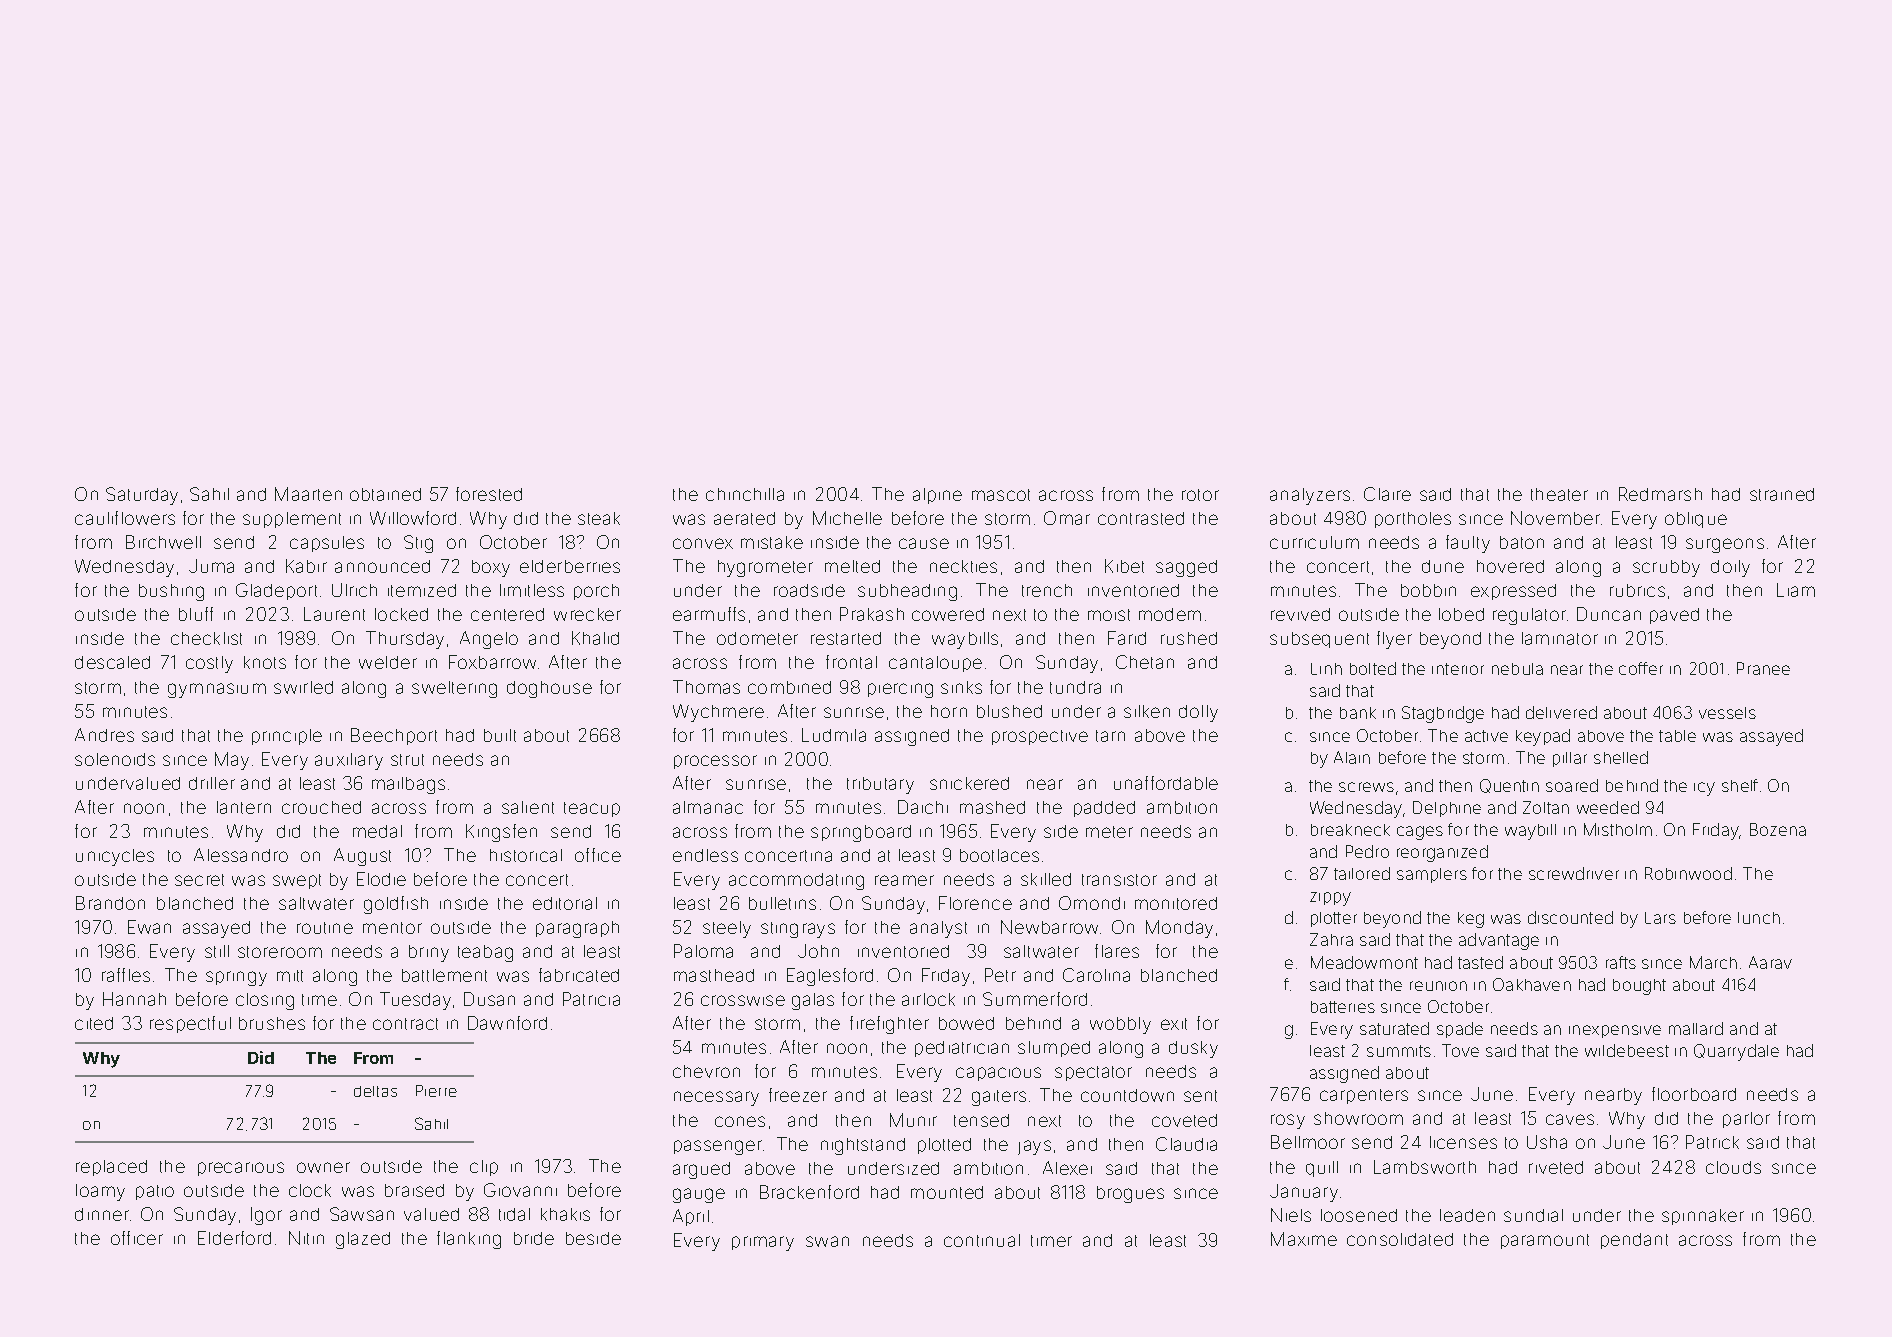 The height and width of the page is (1337, 1892). What do you see at coordinates (1660, 494) in the page?
I see `Redmarsh` at bounding box center [1660, 494].
